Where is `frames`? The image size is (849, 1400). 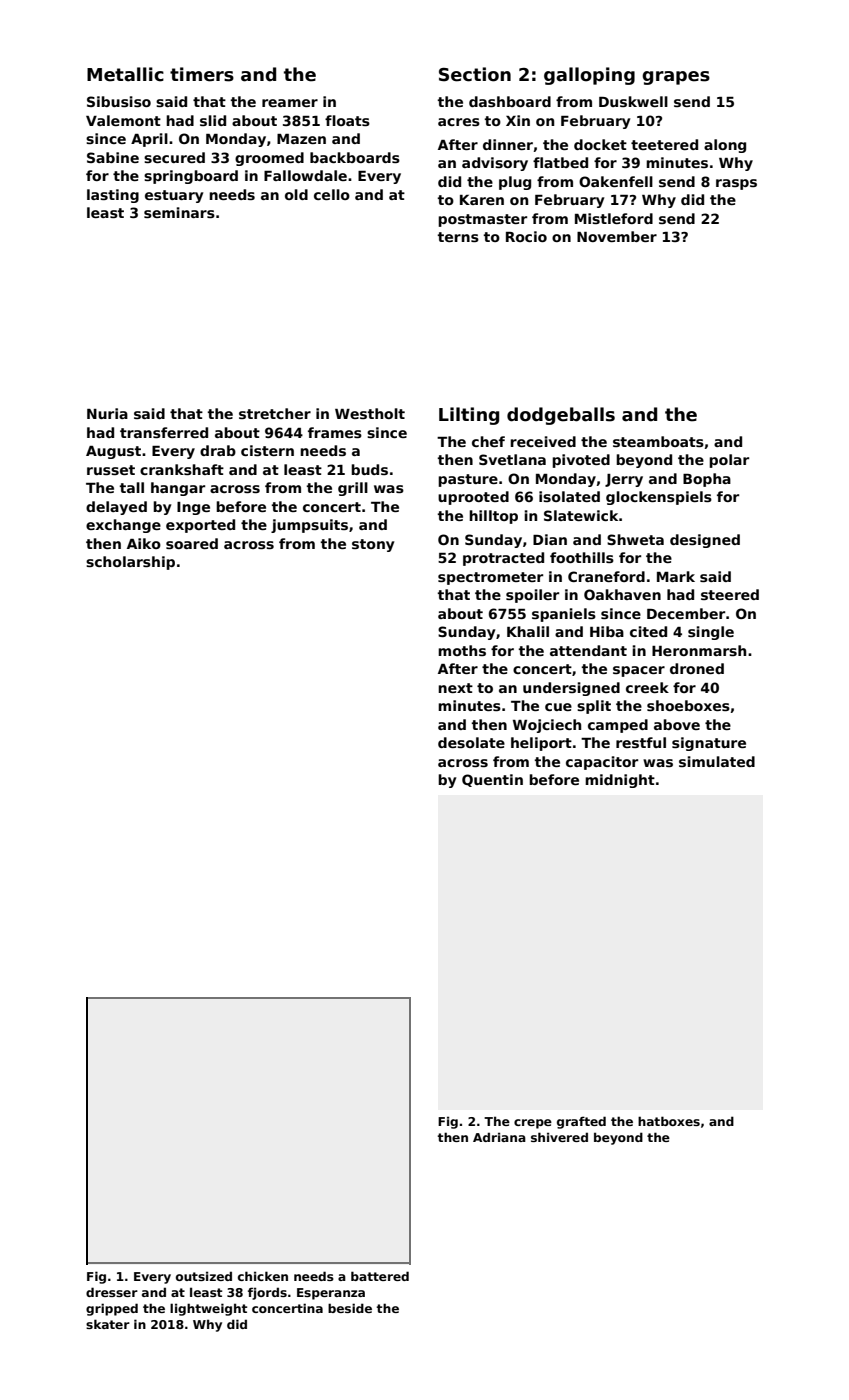
frames is located at coordinates (335, 432).
